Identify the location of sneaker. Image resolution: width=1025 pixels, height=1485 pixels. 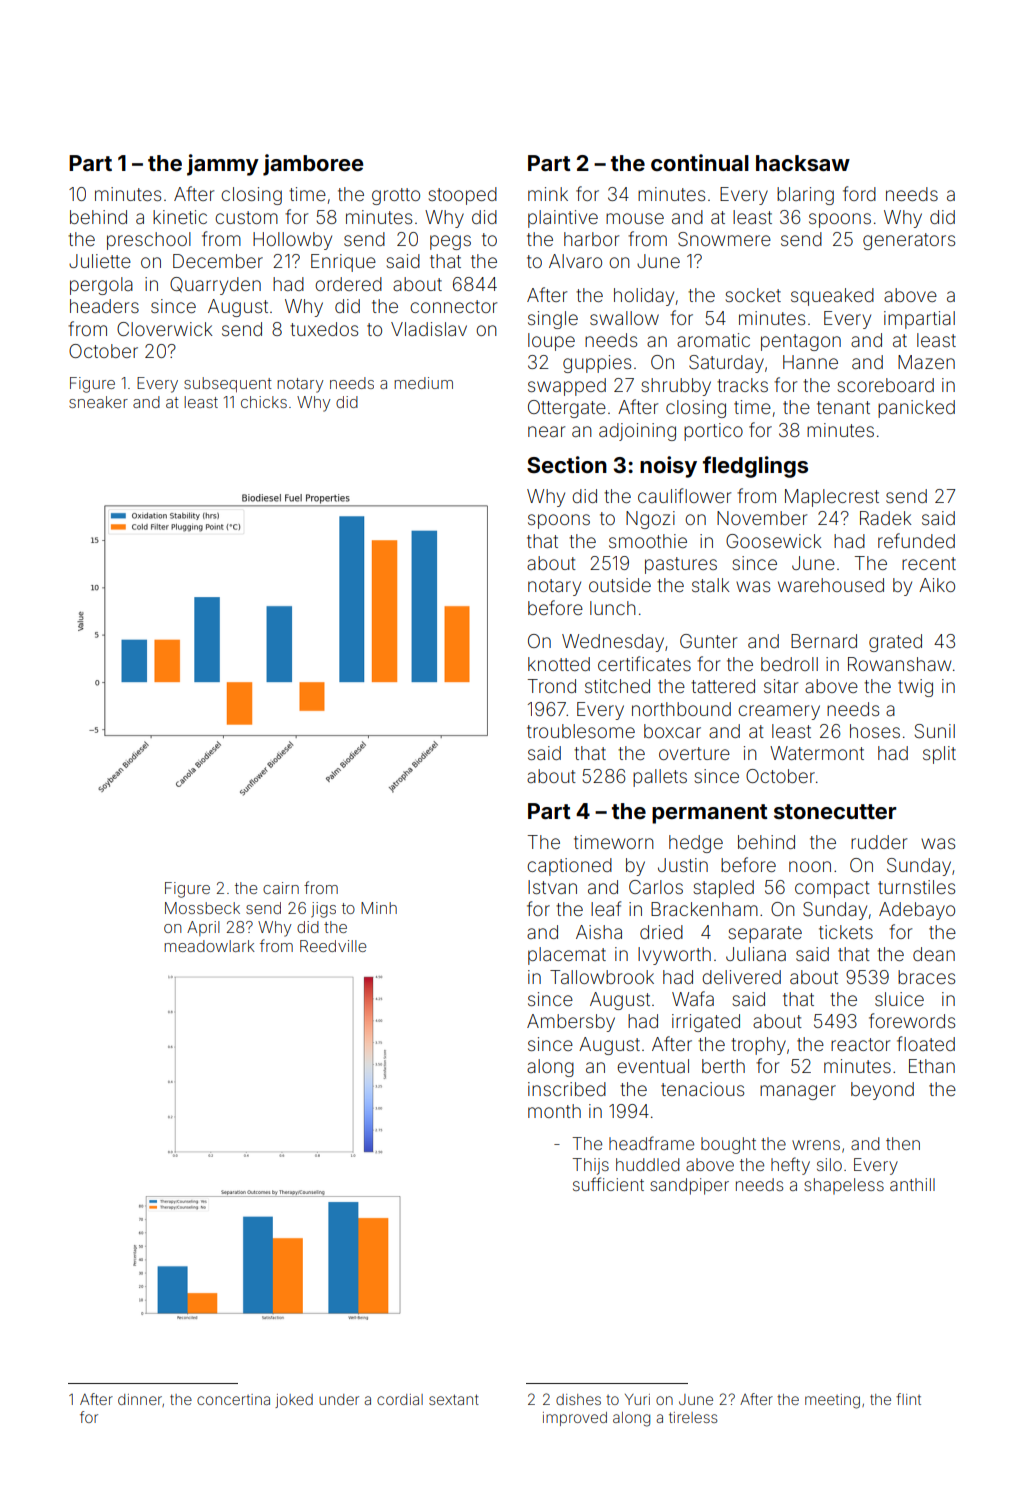
(98, 402).
